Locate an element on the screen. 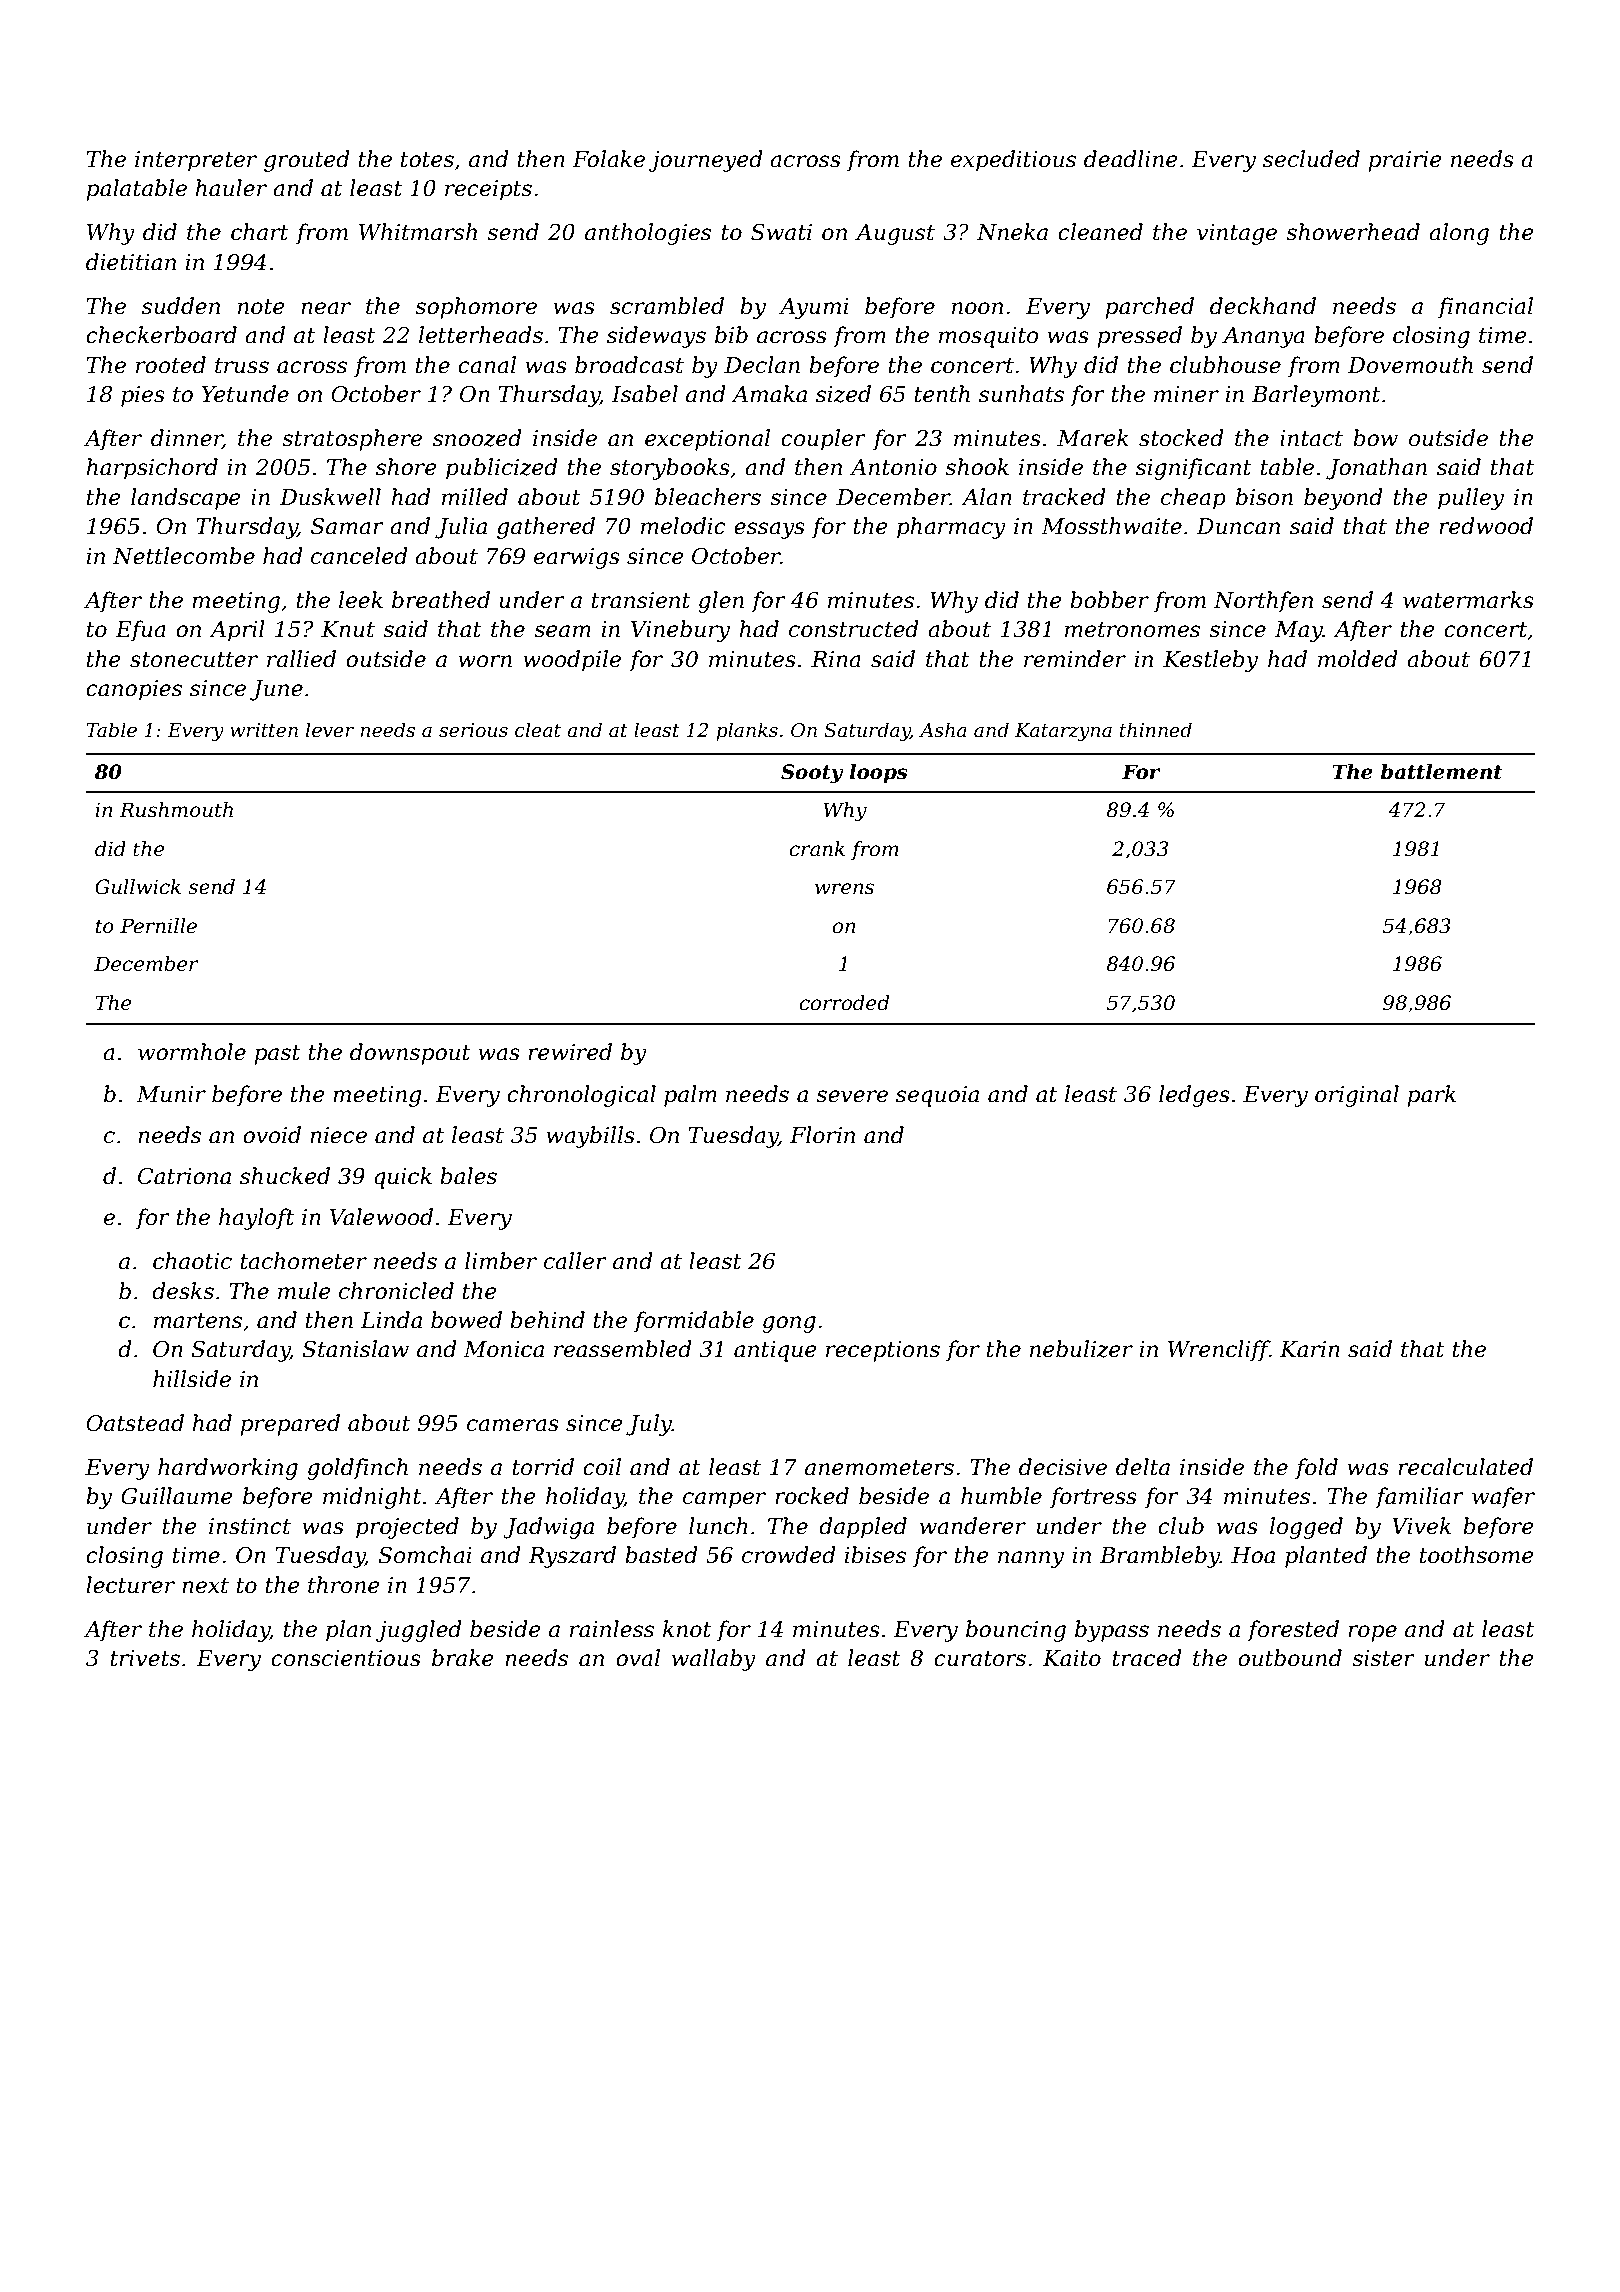 This screenshot has height=2292, width=1620. journeyed is located at coordinates (706, 161).
